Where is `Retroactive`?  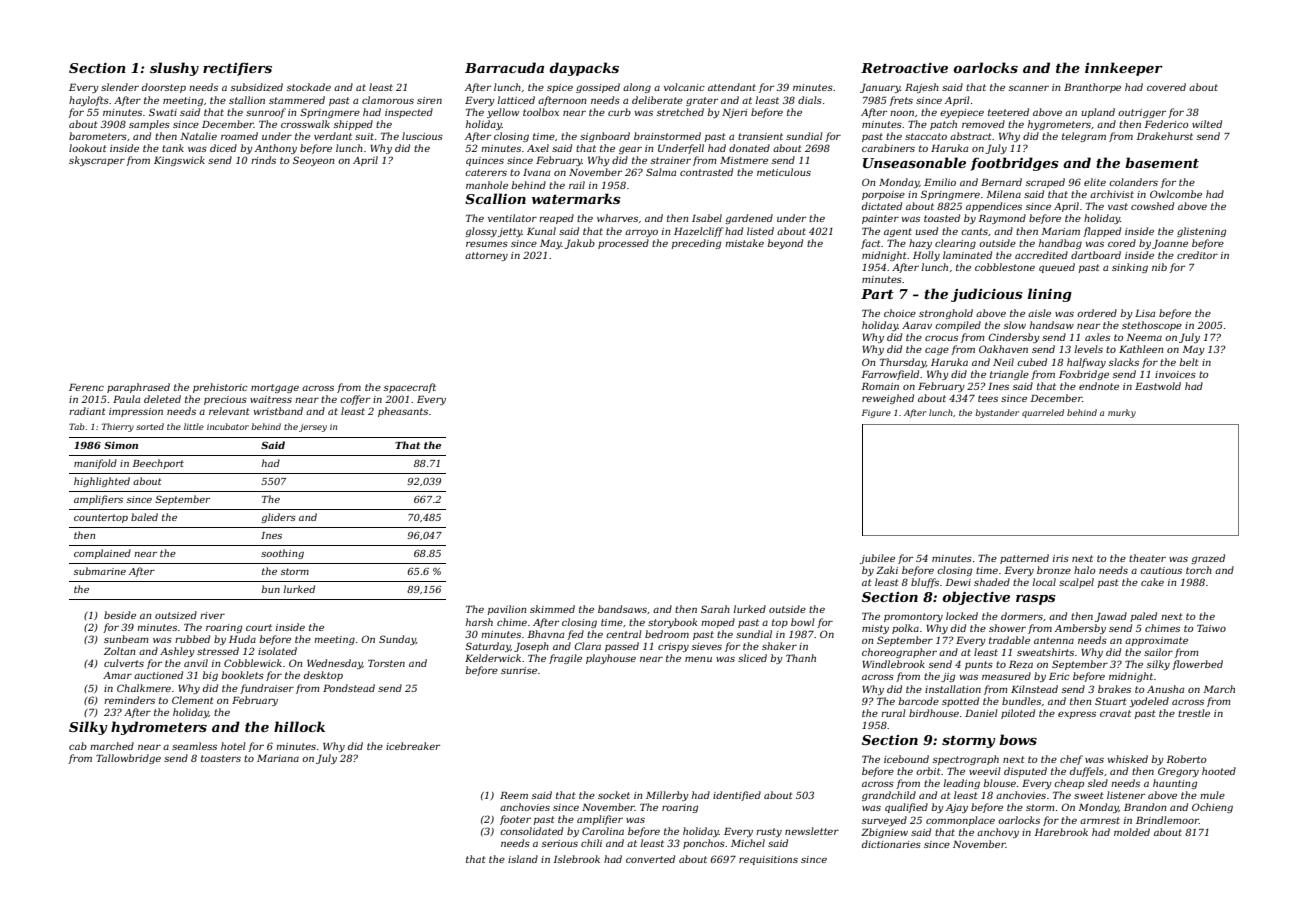 Retroactive is located at coordinates (904, 68).
